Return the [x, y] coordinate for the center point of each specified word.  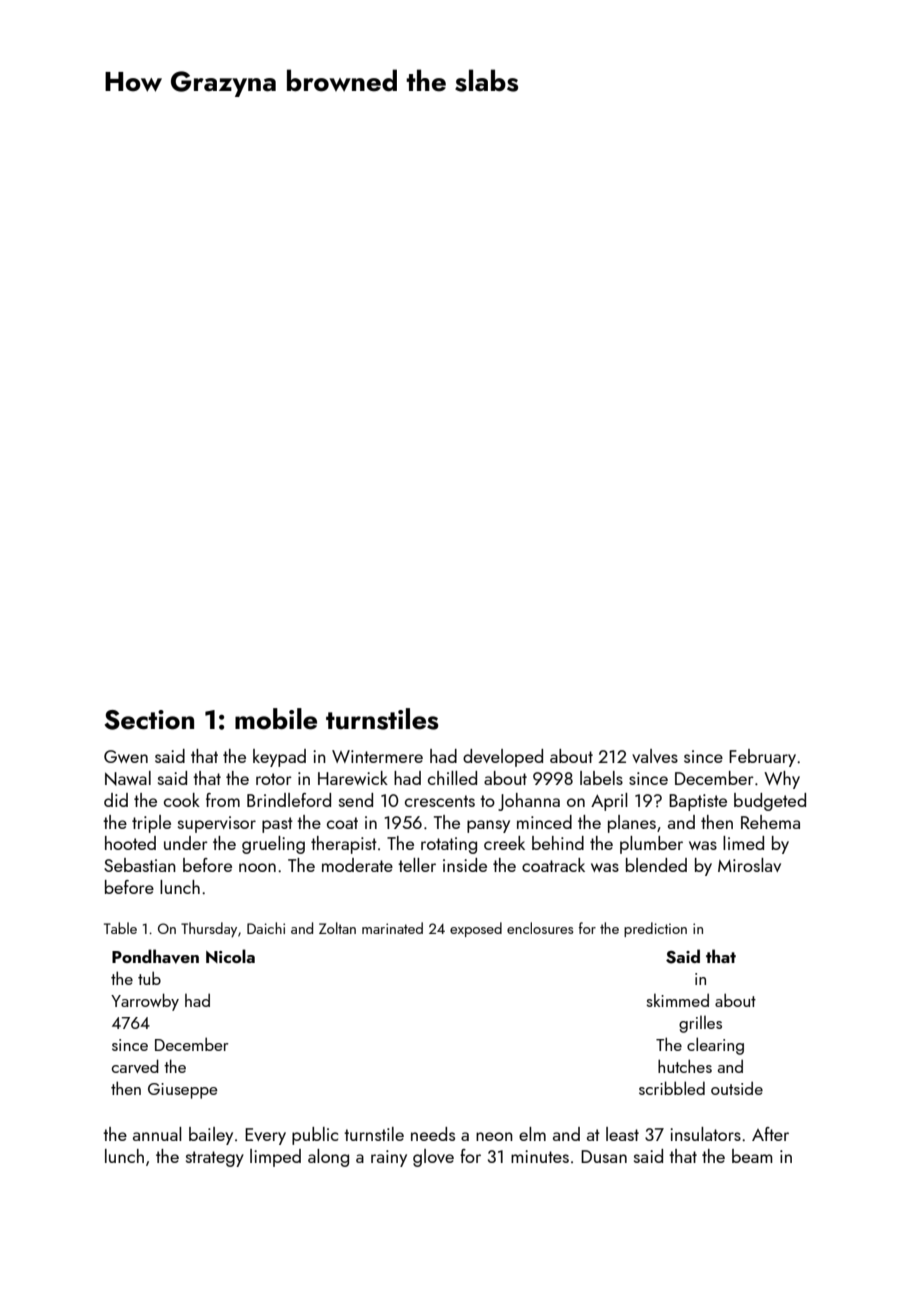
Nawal [128, 778]
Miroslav [749, 865]
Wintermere [377, 756]
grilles [700, 1024]
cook [182, 800]
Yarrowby [145, 1002]
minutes [540, 1156]
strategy [215, 1159]
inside [465, 865]
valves [655, 756]
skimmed [677, 1000]
